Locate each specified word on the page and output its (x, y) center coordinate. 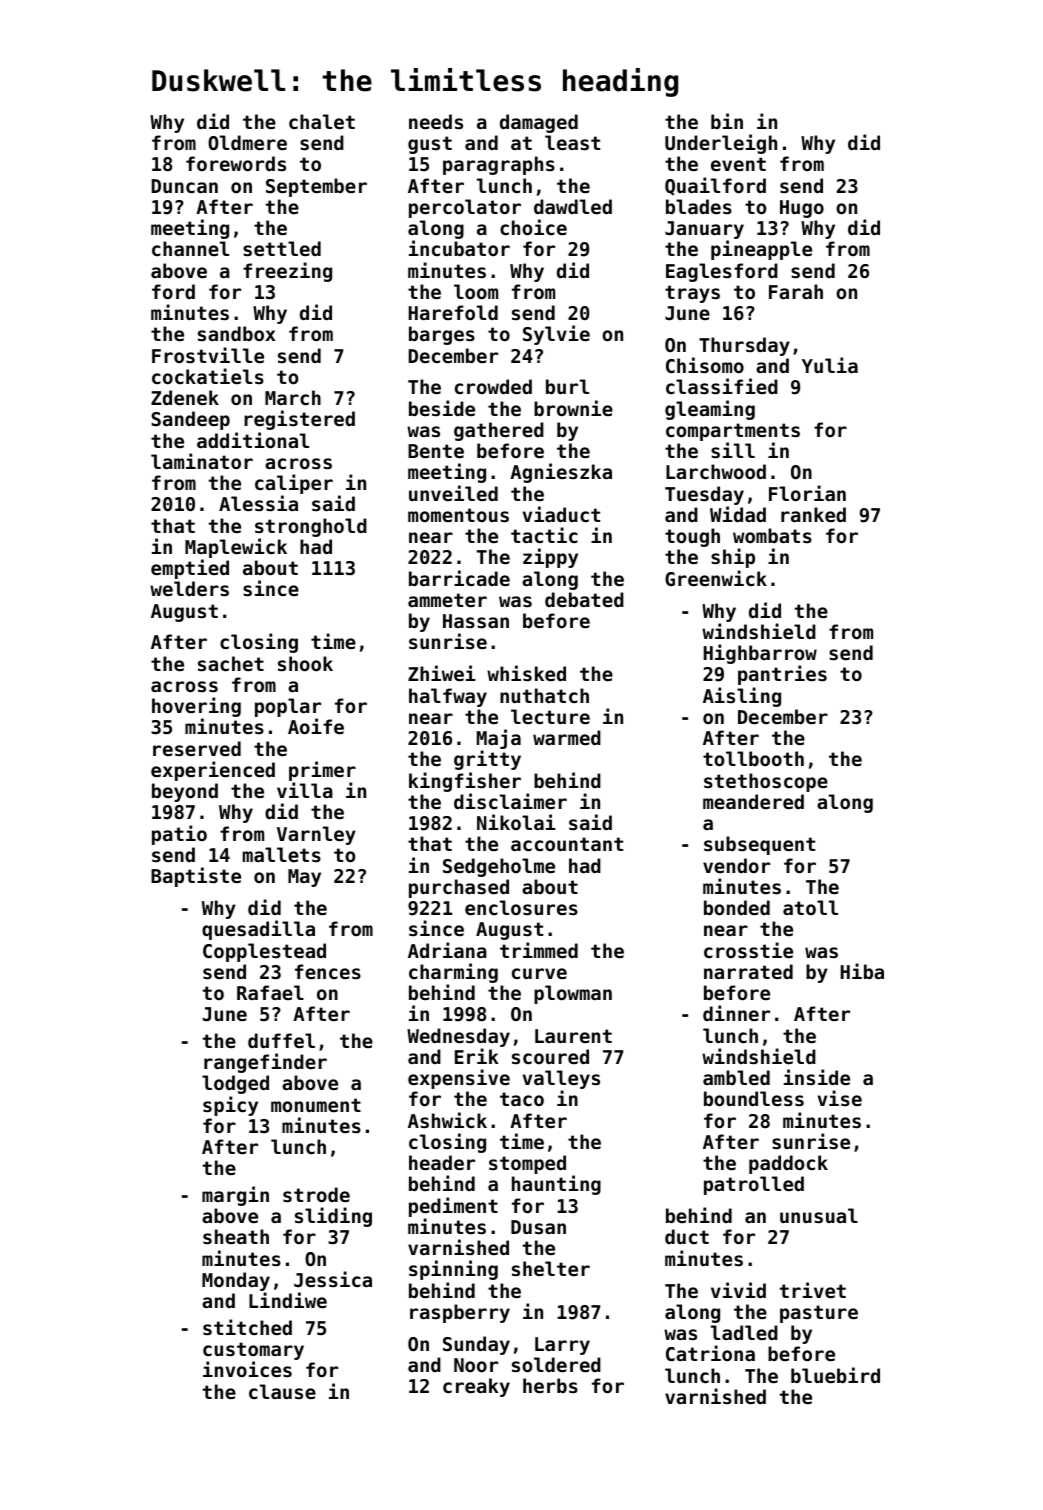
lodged (235, 1084)
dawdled (573, 206)
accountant (567, 844)
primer (322, 771)
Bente (436, 451)
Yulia (830, 365)
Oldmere (247, 142)
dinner (736, 1013)
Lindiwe (288, 1300)
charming (453, 973)
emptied (190, 569)
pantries (782, 675)
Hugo (802, 209)
